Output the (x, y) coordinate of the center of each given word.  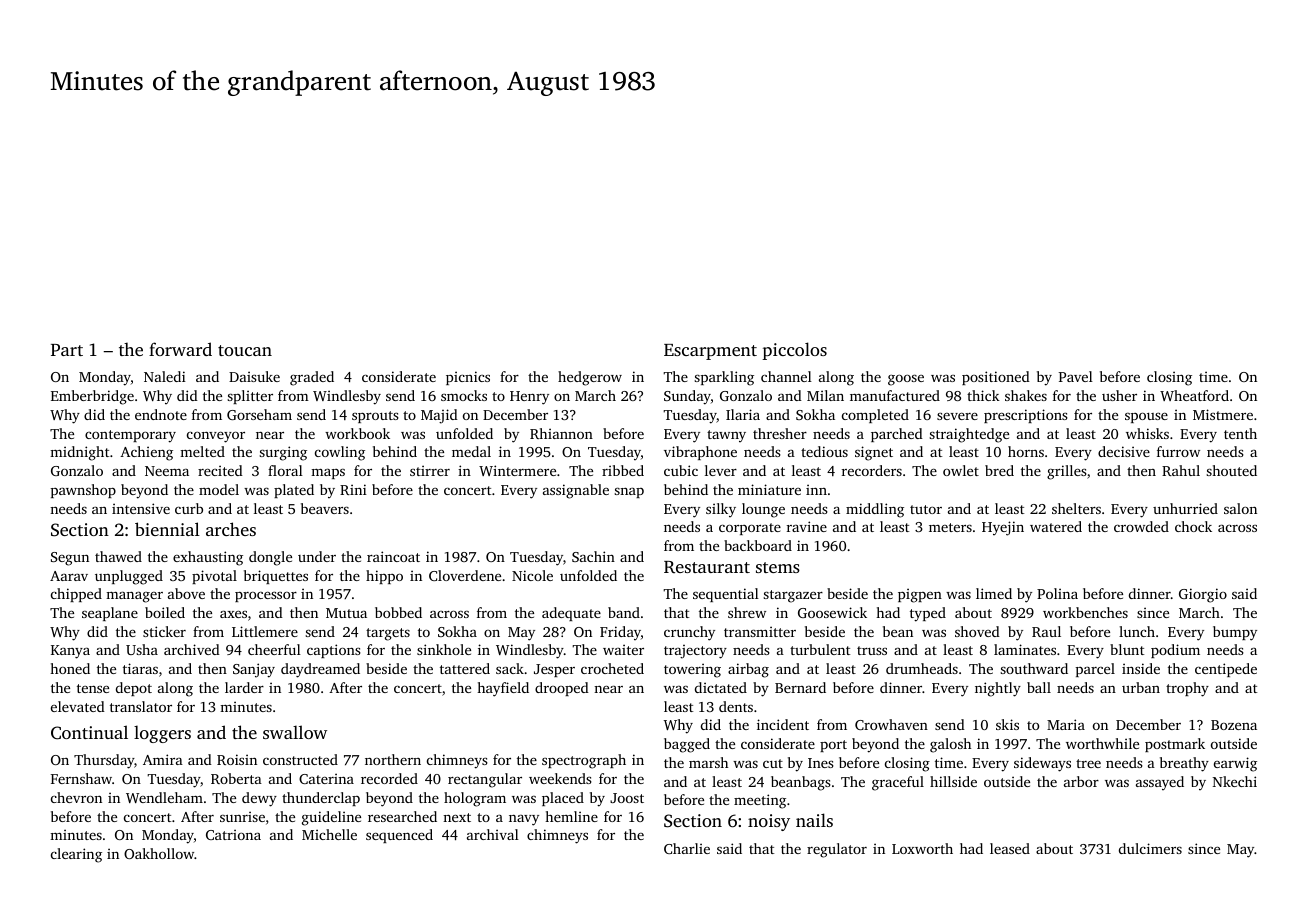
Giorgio (1203, 595)
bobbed (398, 612)
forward (180, 349)
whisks (1147, 433)
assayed (1160, 783)
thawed (118, 556)
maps (328, 474)
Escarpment (710, 352)
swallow (295, 732)
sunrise (242, 816)
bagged (687, 745)
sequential (726, 595)
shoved (977, 631)
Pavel (1076, 376)
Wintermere (517, 470)
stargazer (793, 596)
